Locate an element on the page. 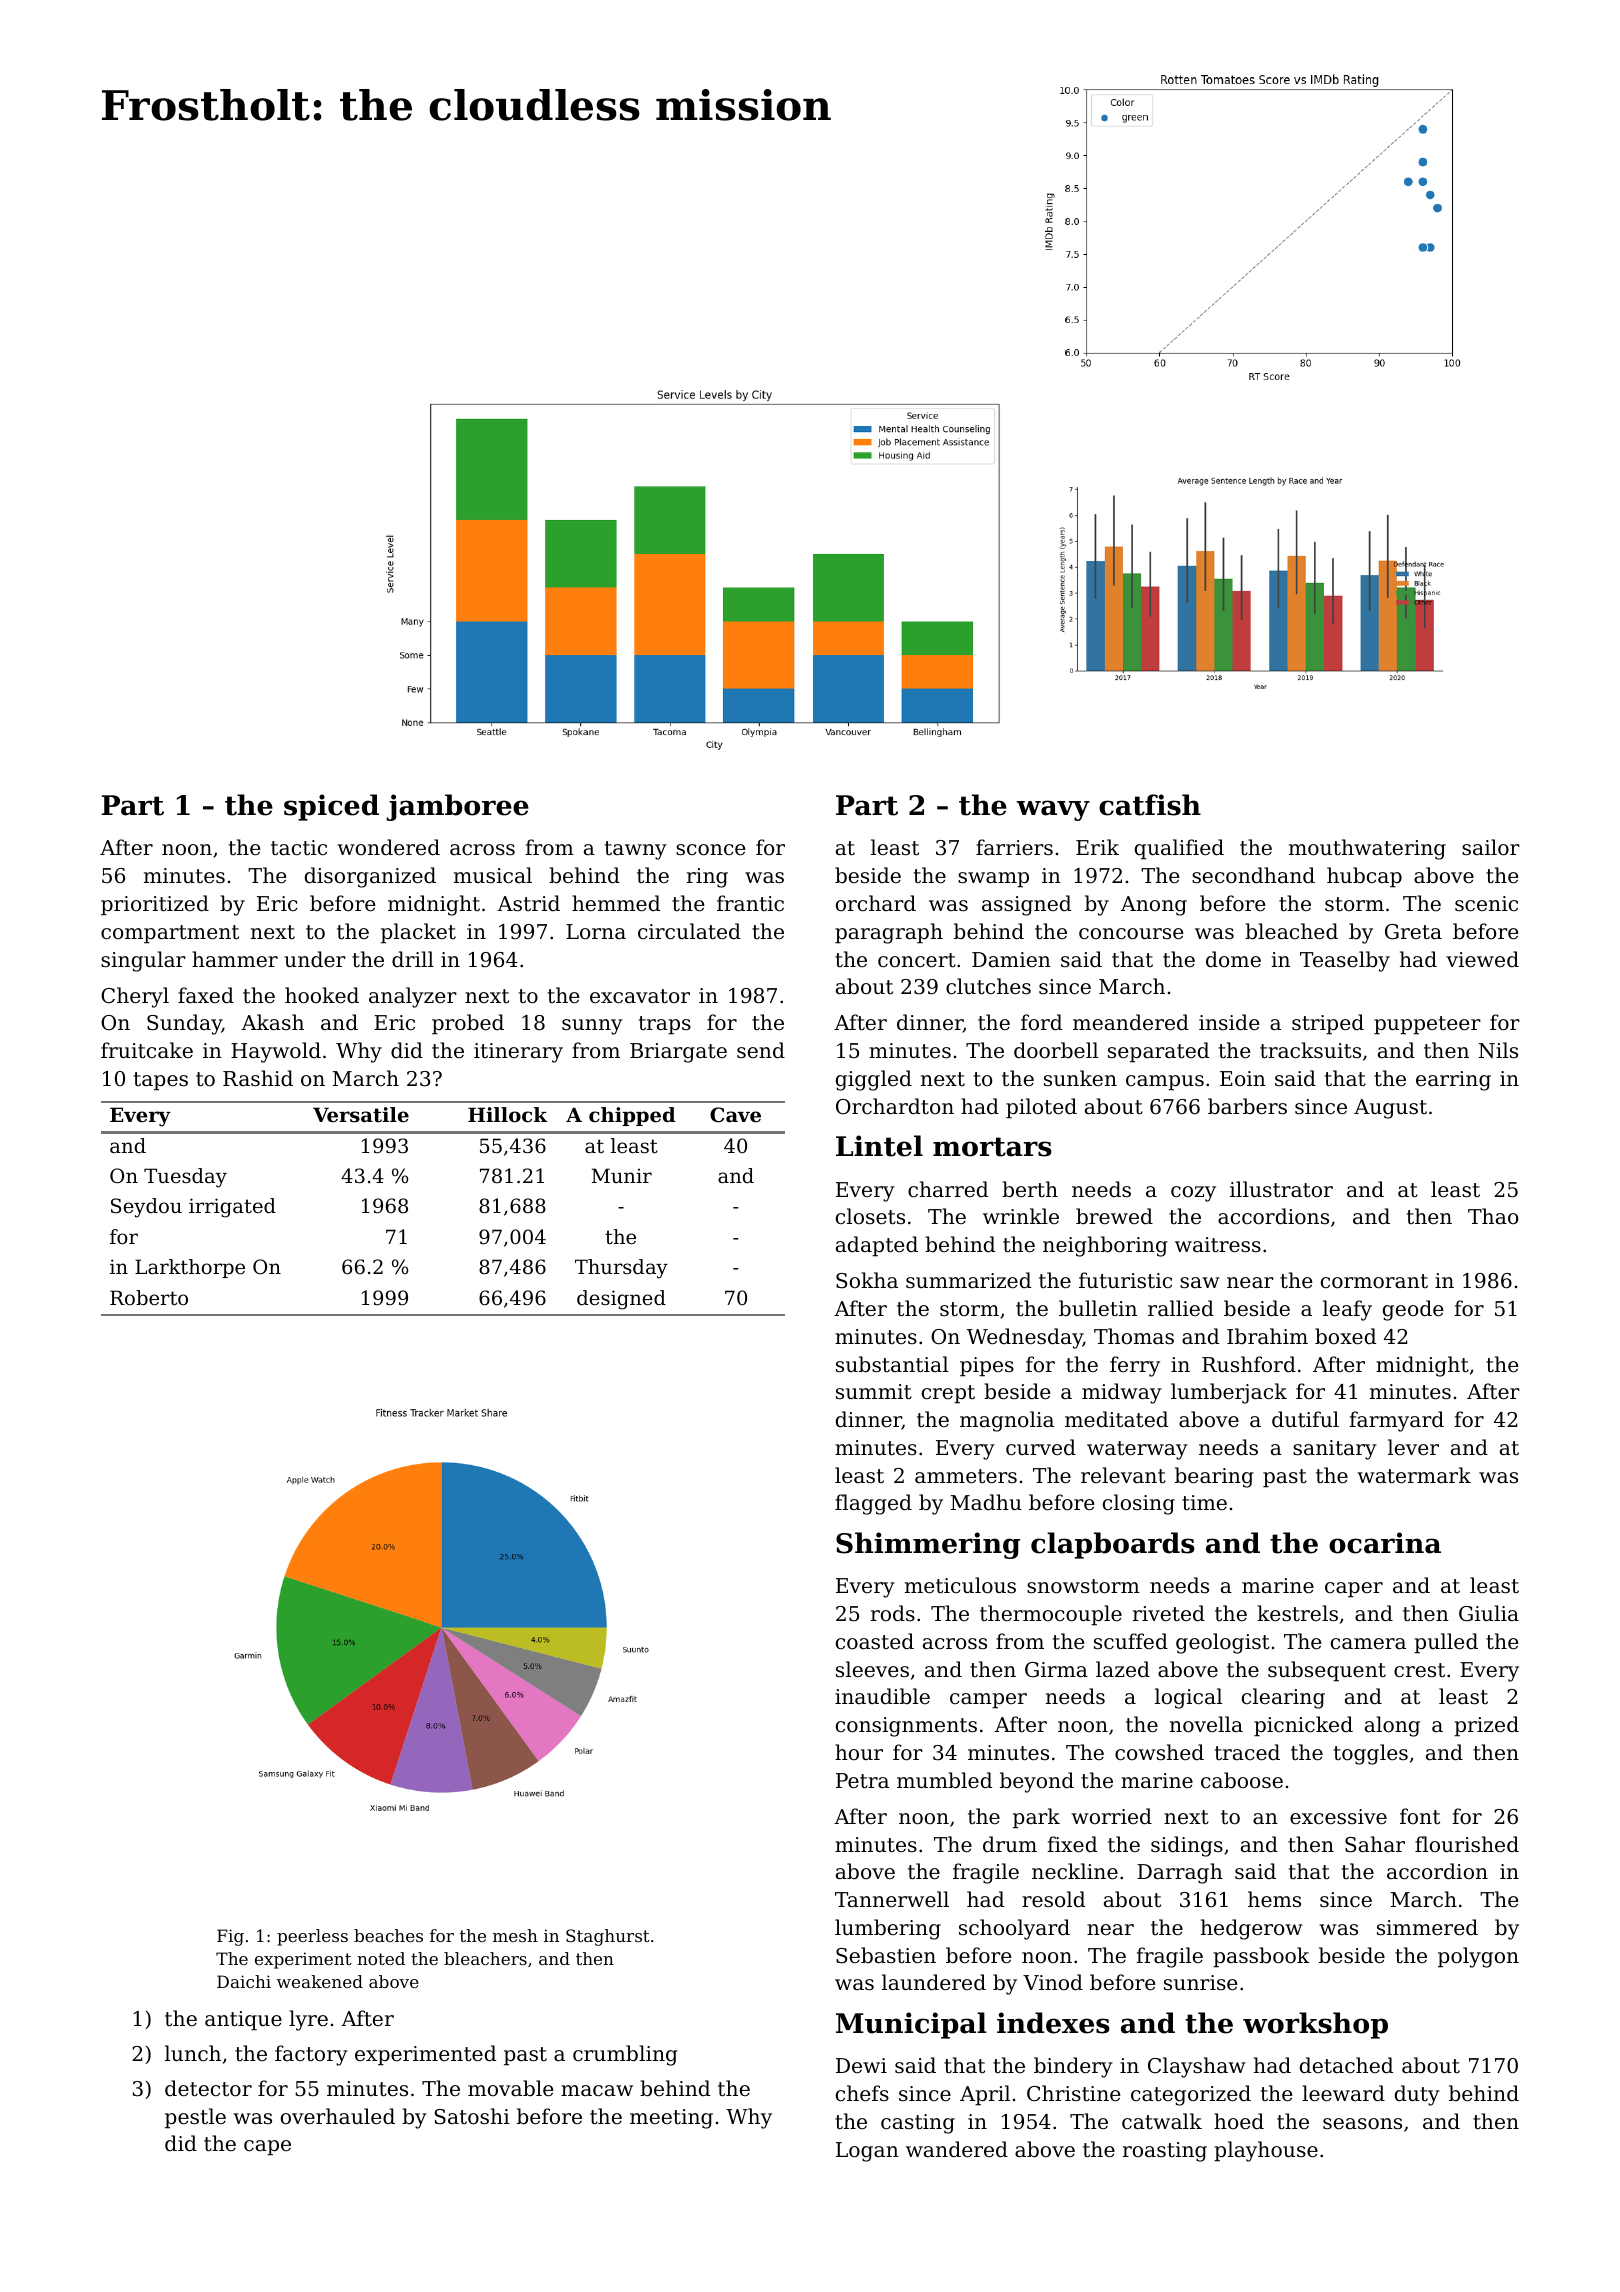 This document has width=1620, height=2292. wavy is located at coordinates (1053, 810).
